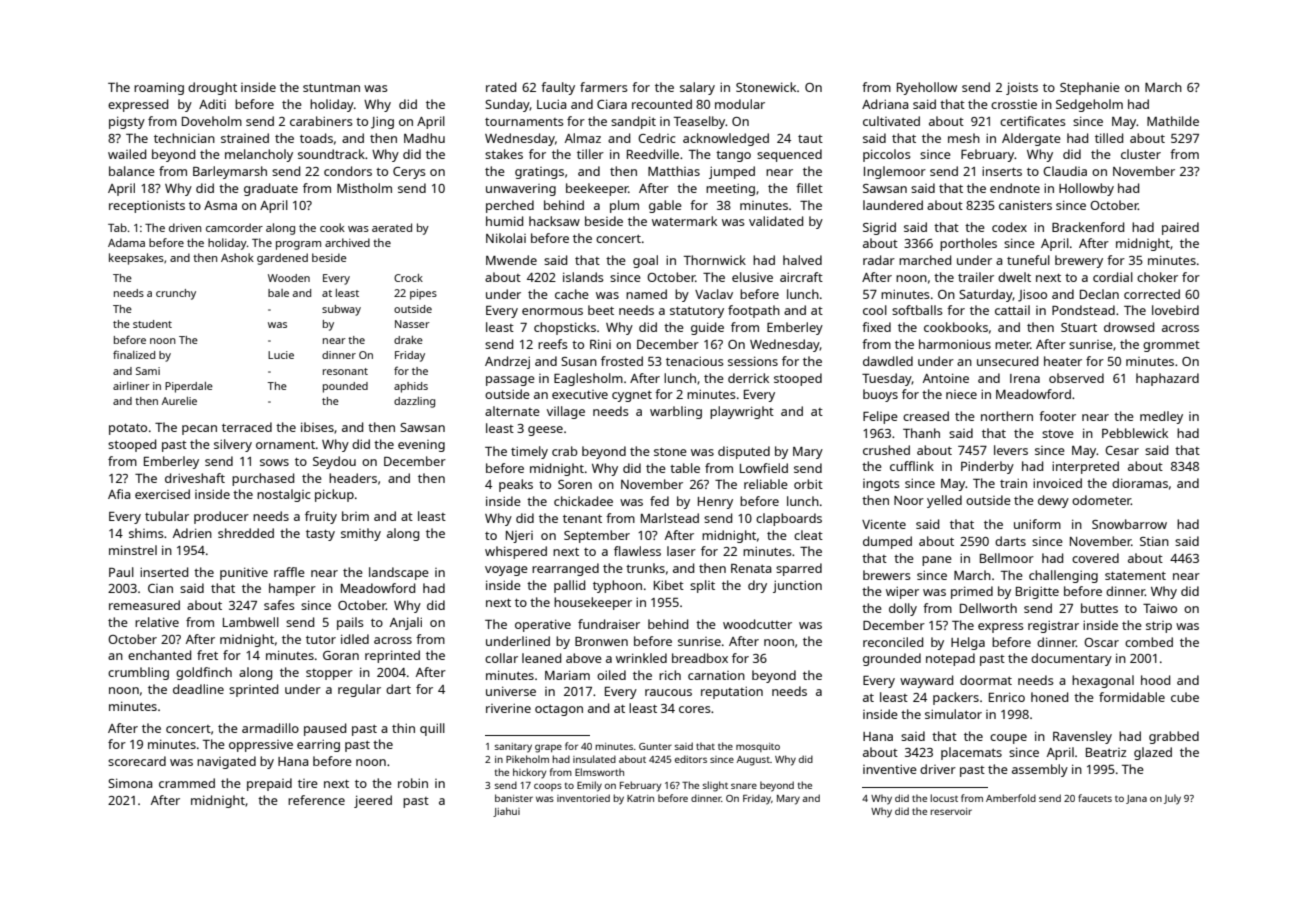 The image size is (1308, 924). I want to click on crammed, so click(187, 783).
